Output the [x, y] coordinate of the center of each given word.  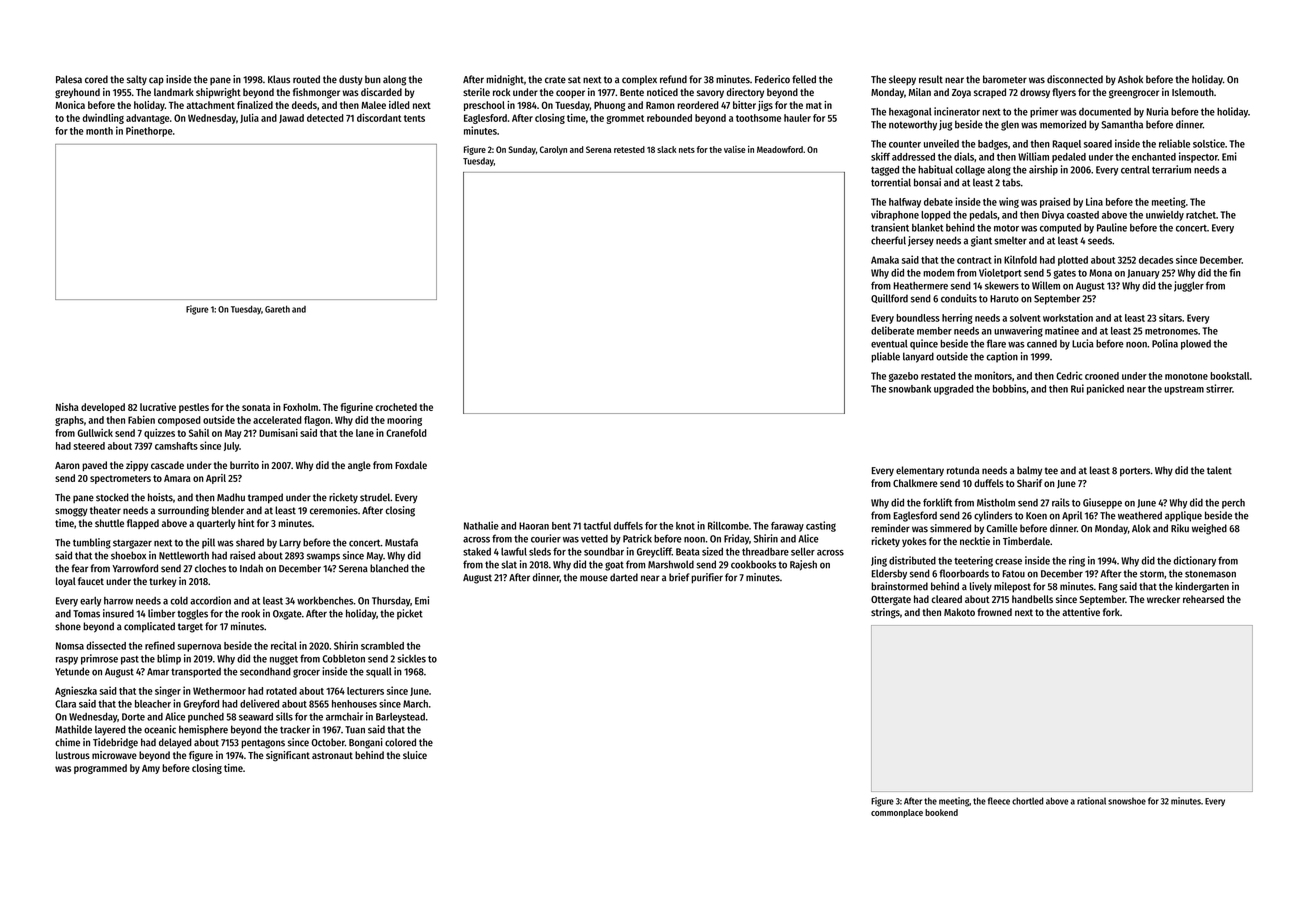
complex [639, 80]
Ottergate [891, 601]
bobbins [1009, 388]
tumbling [92, 543]
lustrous [73, 755]
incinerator [957, 111]
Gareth [277, 309]
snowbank [910, 389]
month [99, 131]
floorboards [964, 573]
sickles [411, 658]
